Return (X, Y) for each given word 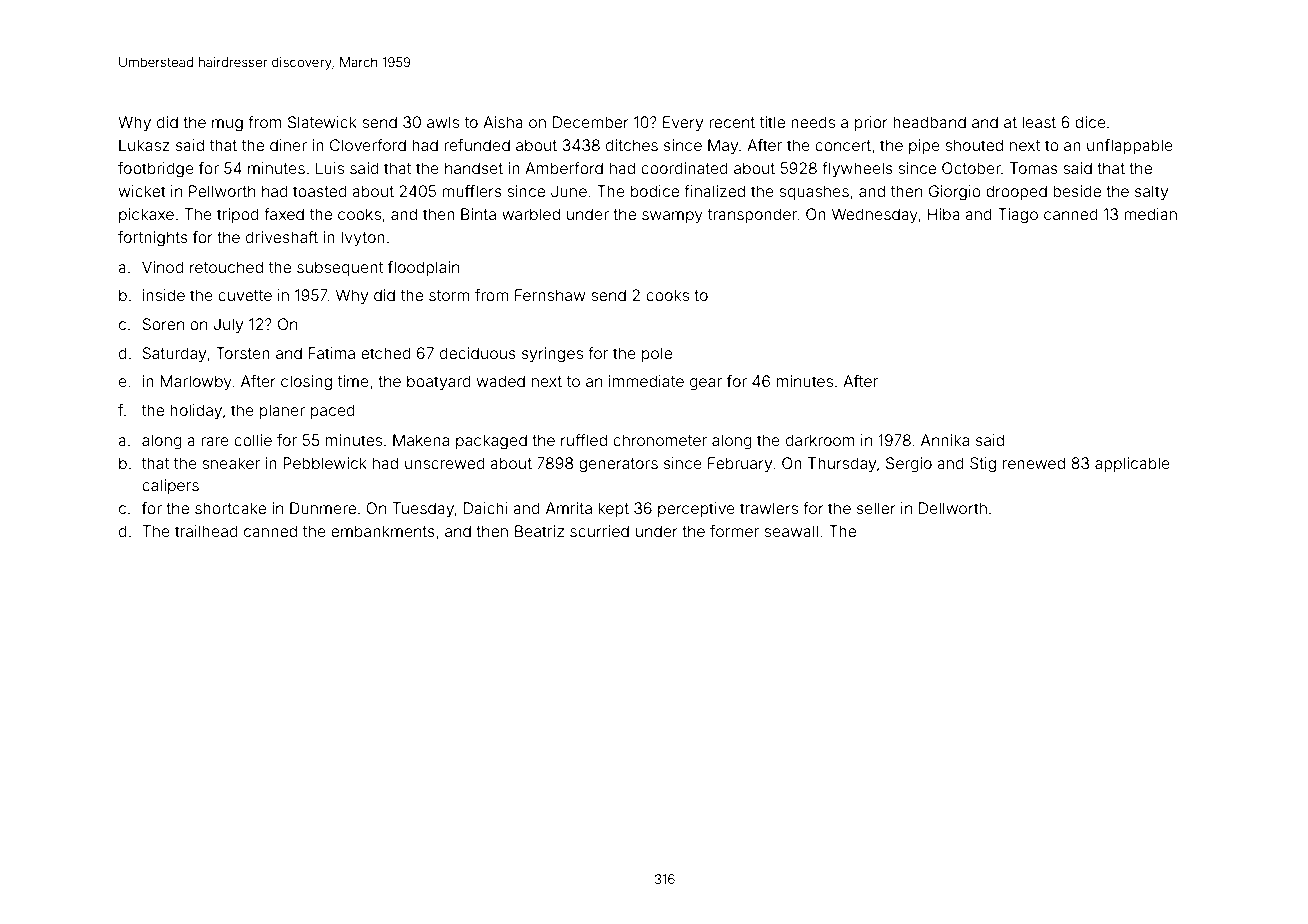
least (1039, 122)
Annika (945, 440)
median (1150, 214)
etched (386, 353)
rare (215, 441)
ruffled (584, 440)
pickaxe (146, 215)
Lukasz (144, 145)
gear (706, 384)
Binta (478, 214)
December (591, 122)
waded (500, 381)
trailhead (206, 531)
